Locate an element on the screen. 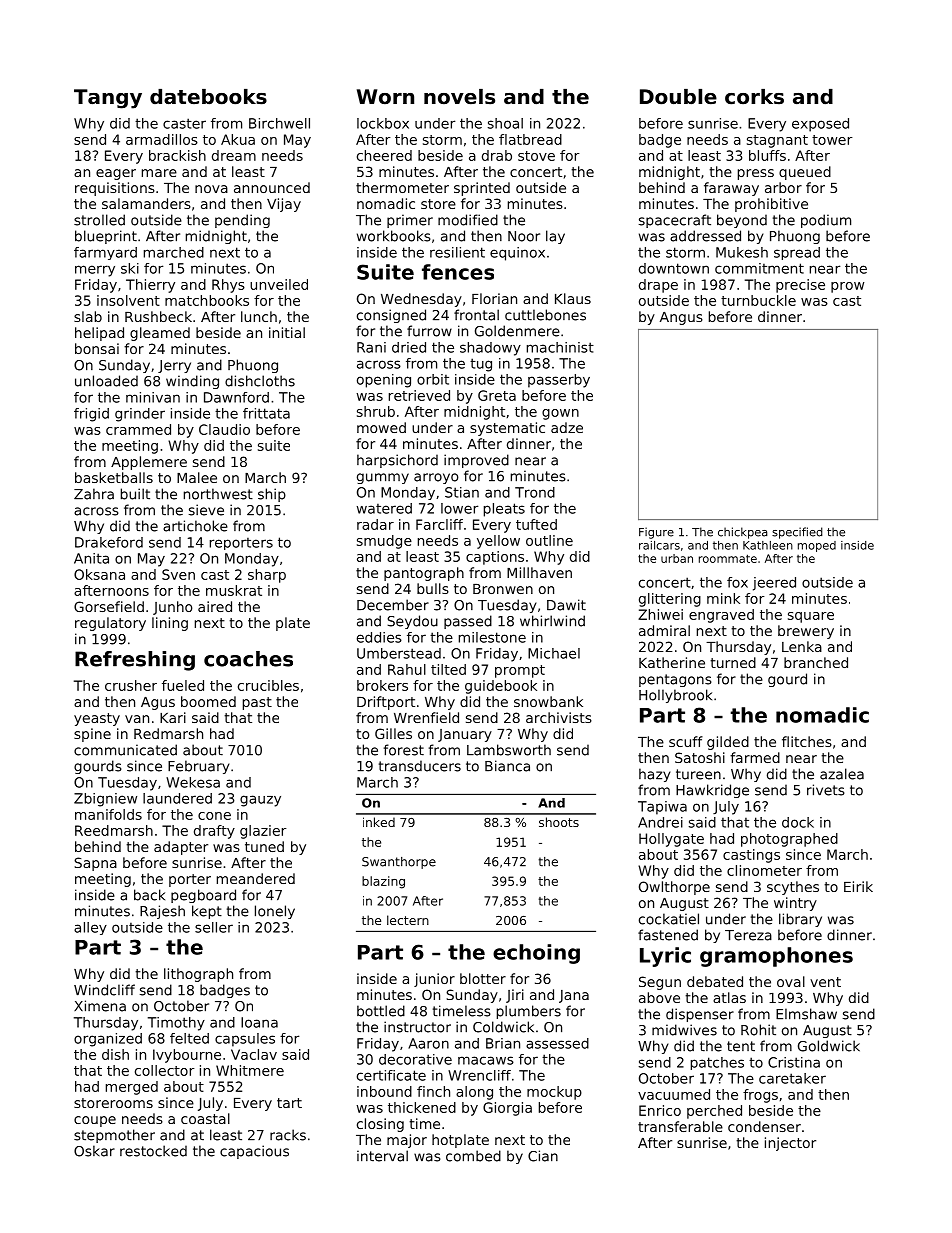 The image size is (952, 1233). tilted is located at coordinates (448, 669).
